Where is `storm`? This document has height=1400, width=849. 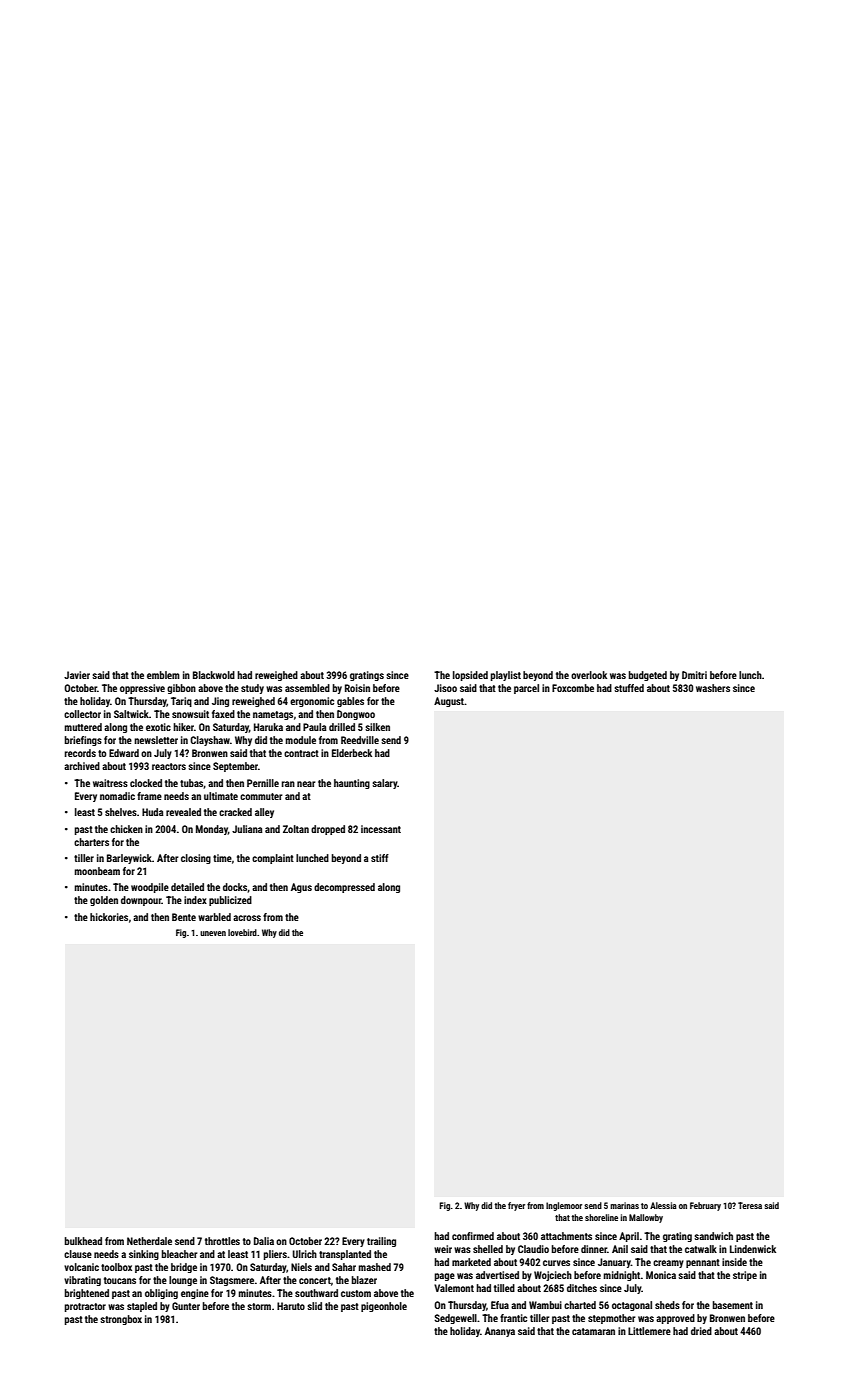 storm is located at coordinates (259, 1306).
